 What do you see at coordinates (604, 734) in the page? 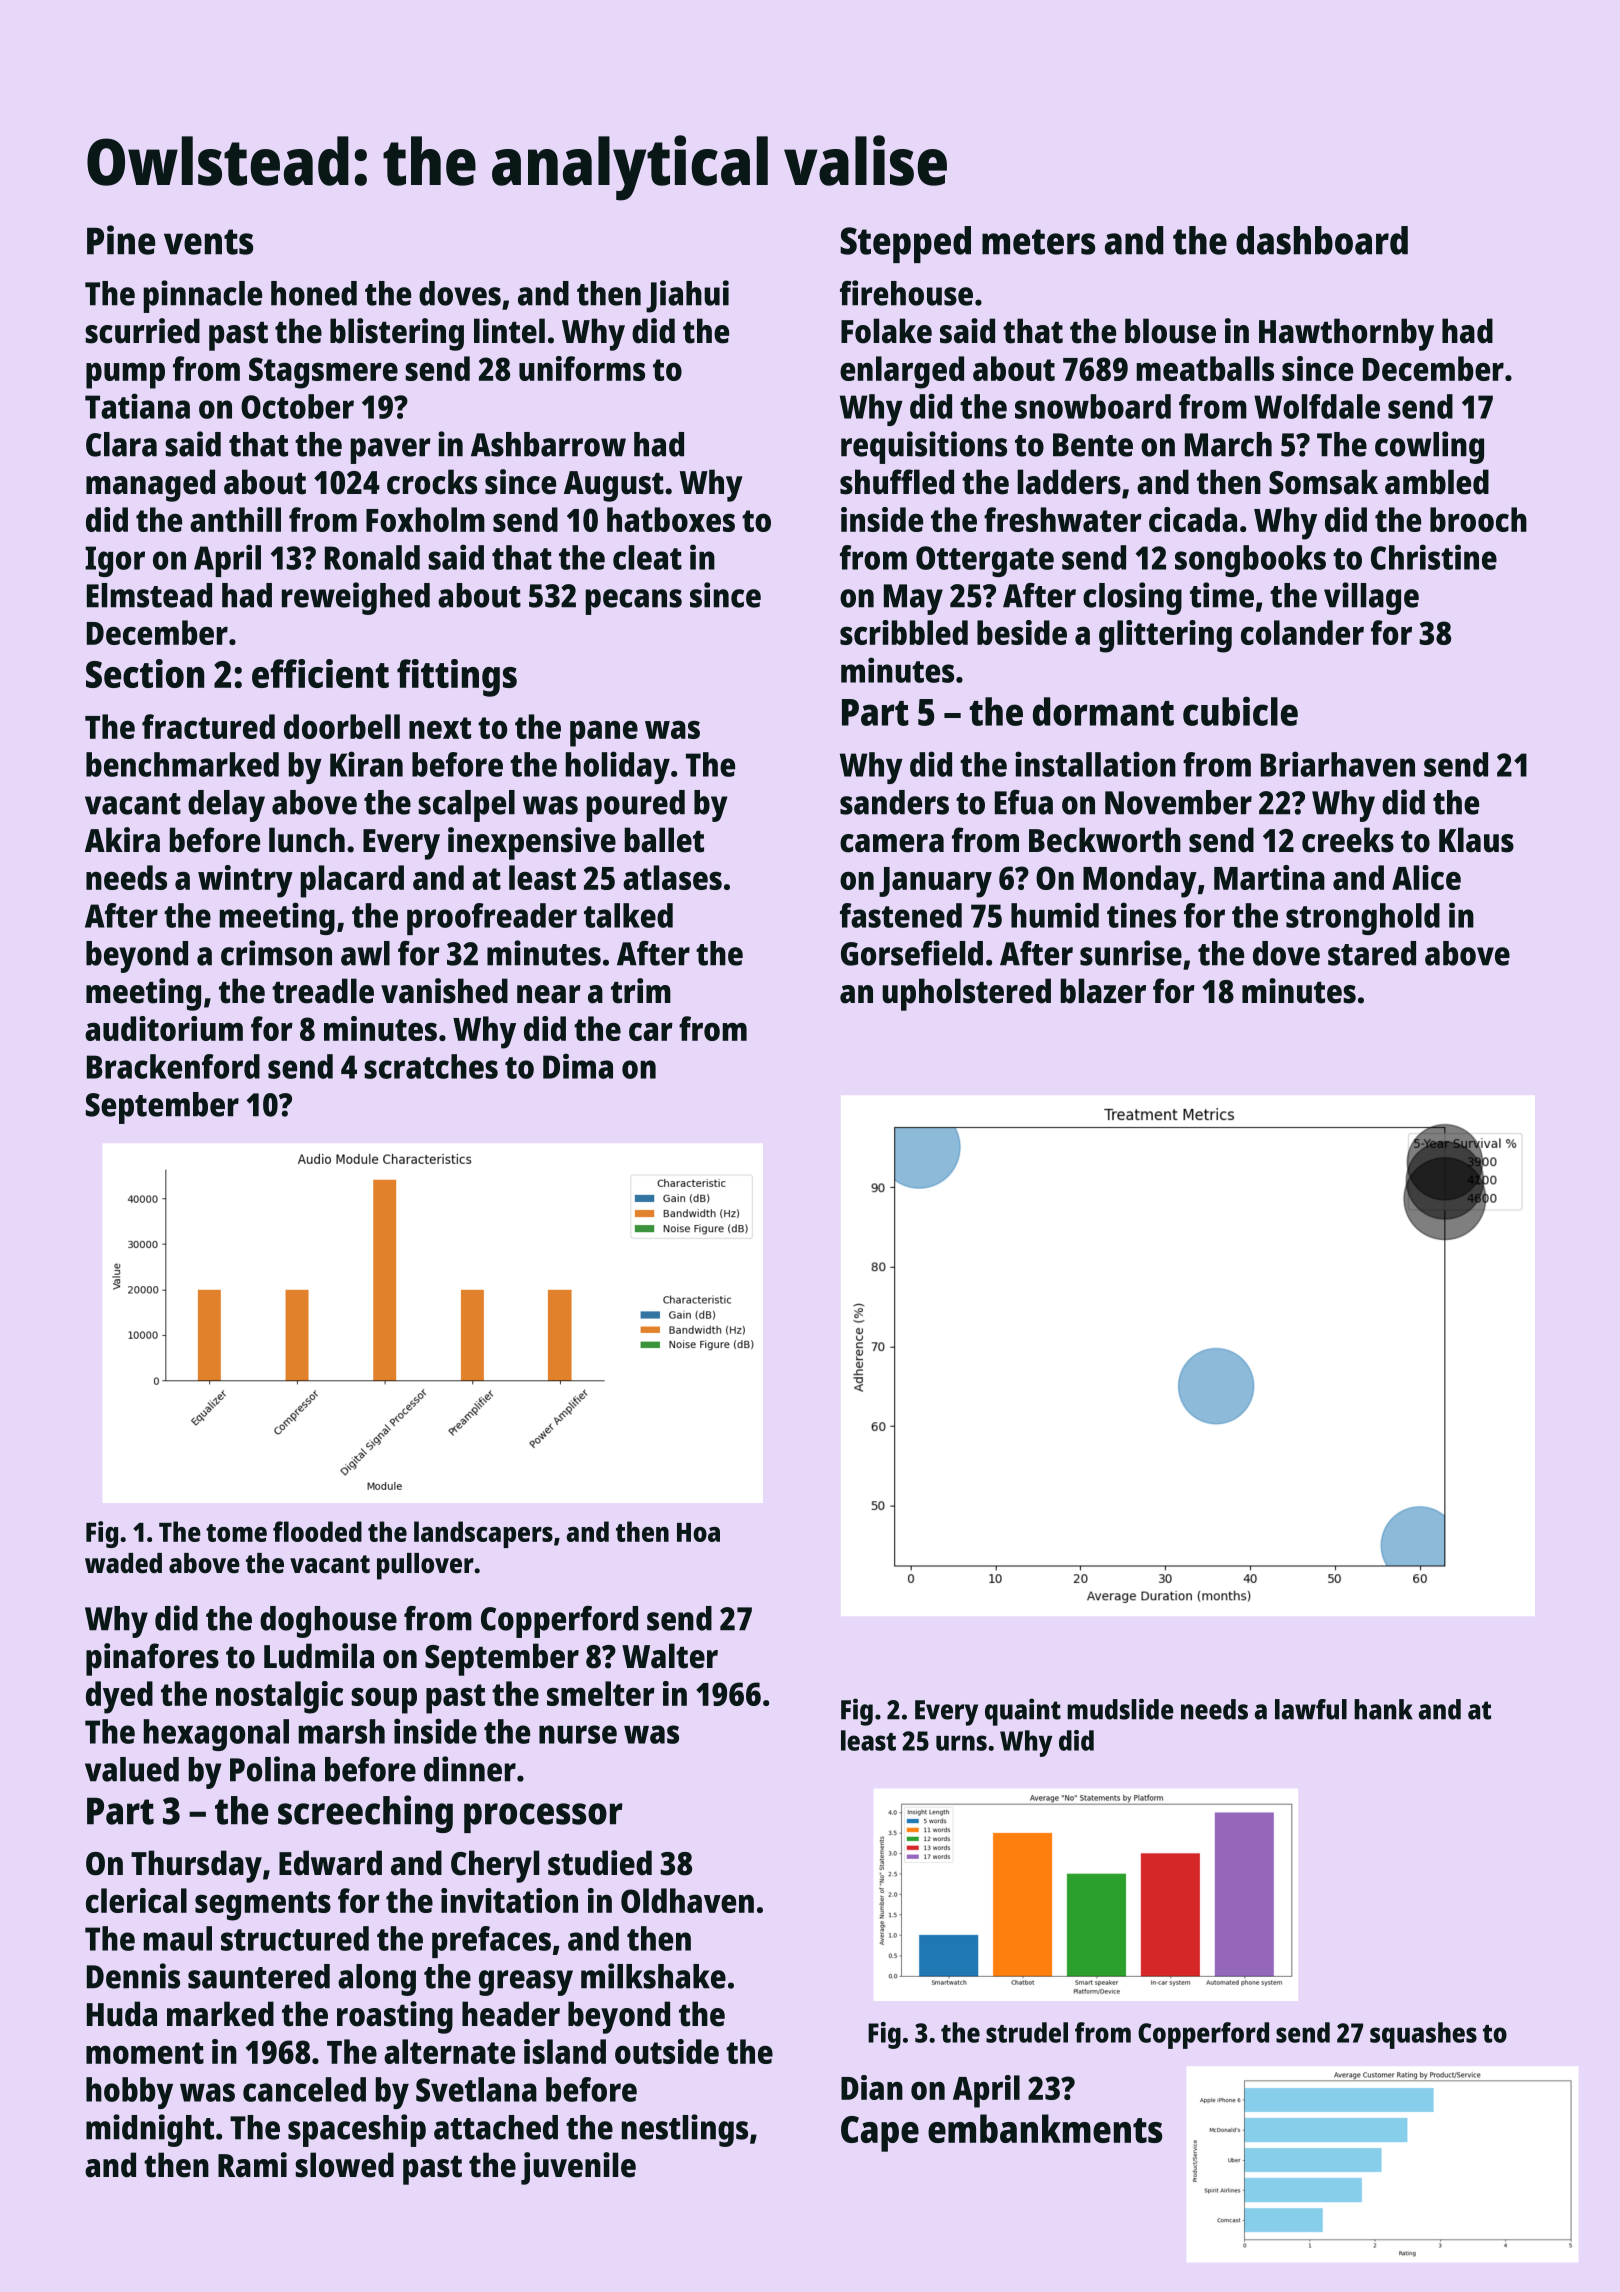
I see `pane` at bounding box center [604, 734].
